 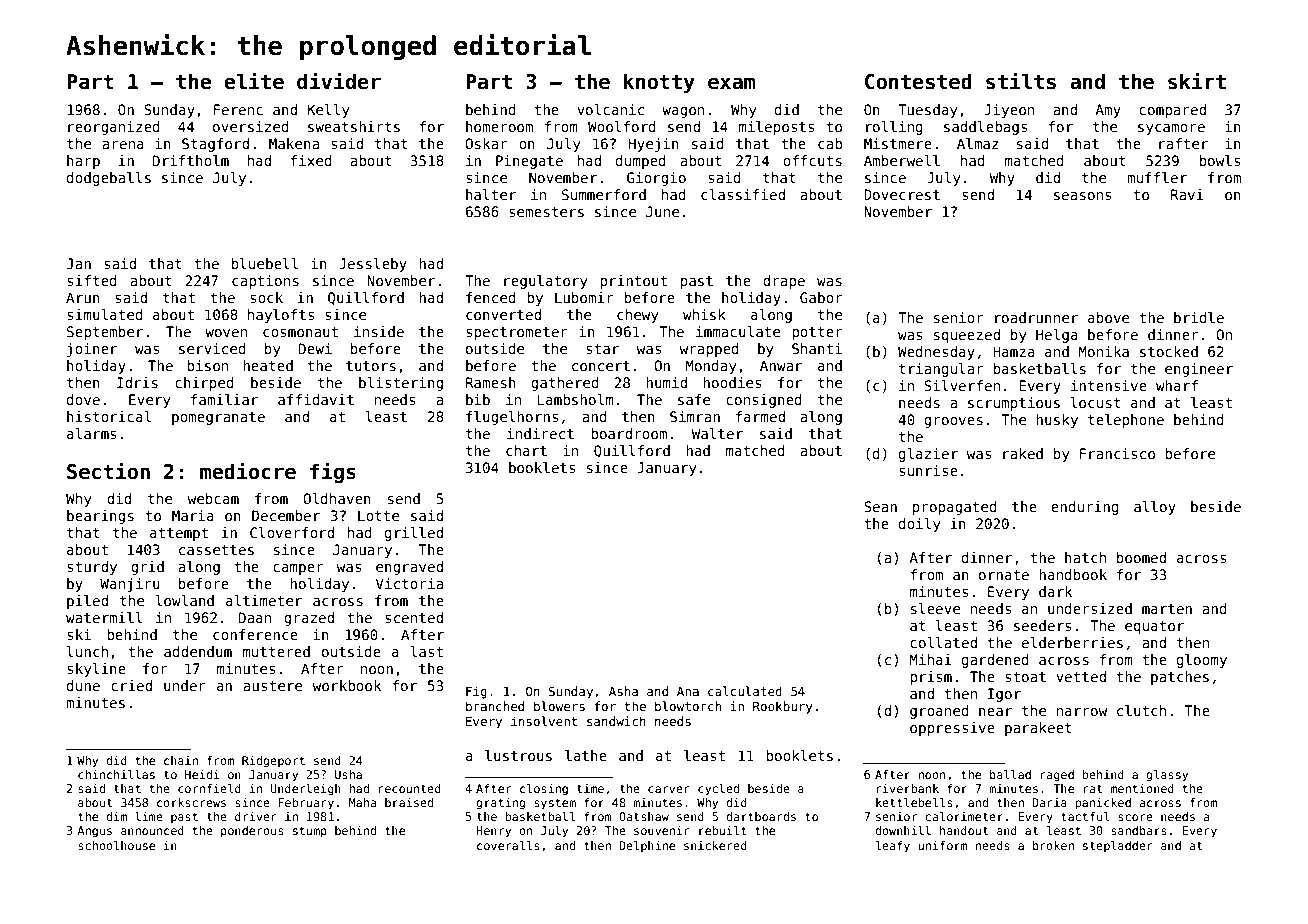 I want to click on Dewi, so click(x=315, y=348).
